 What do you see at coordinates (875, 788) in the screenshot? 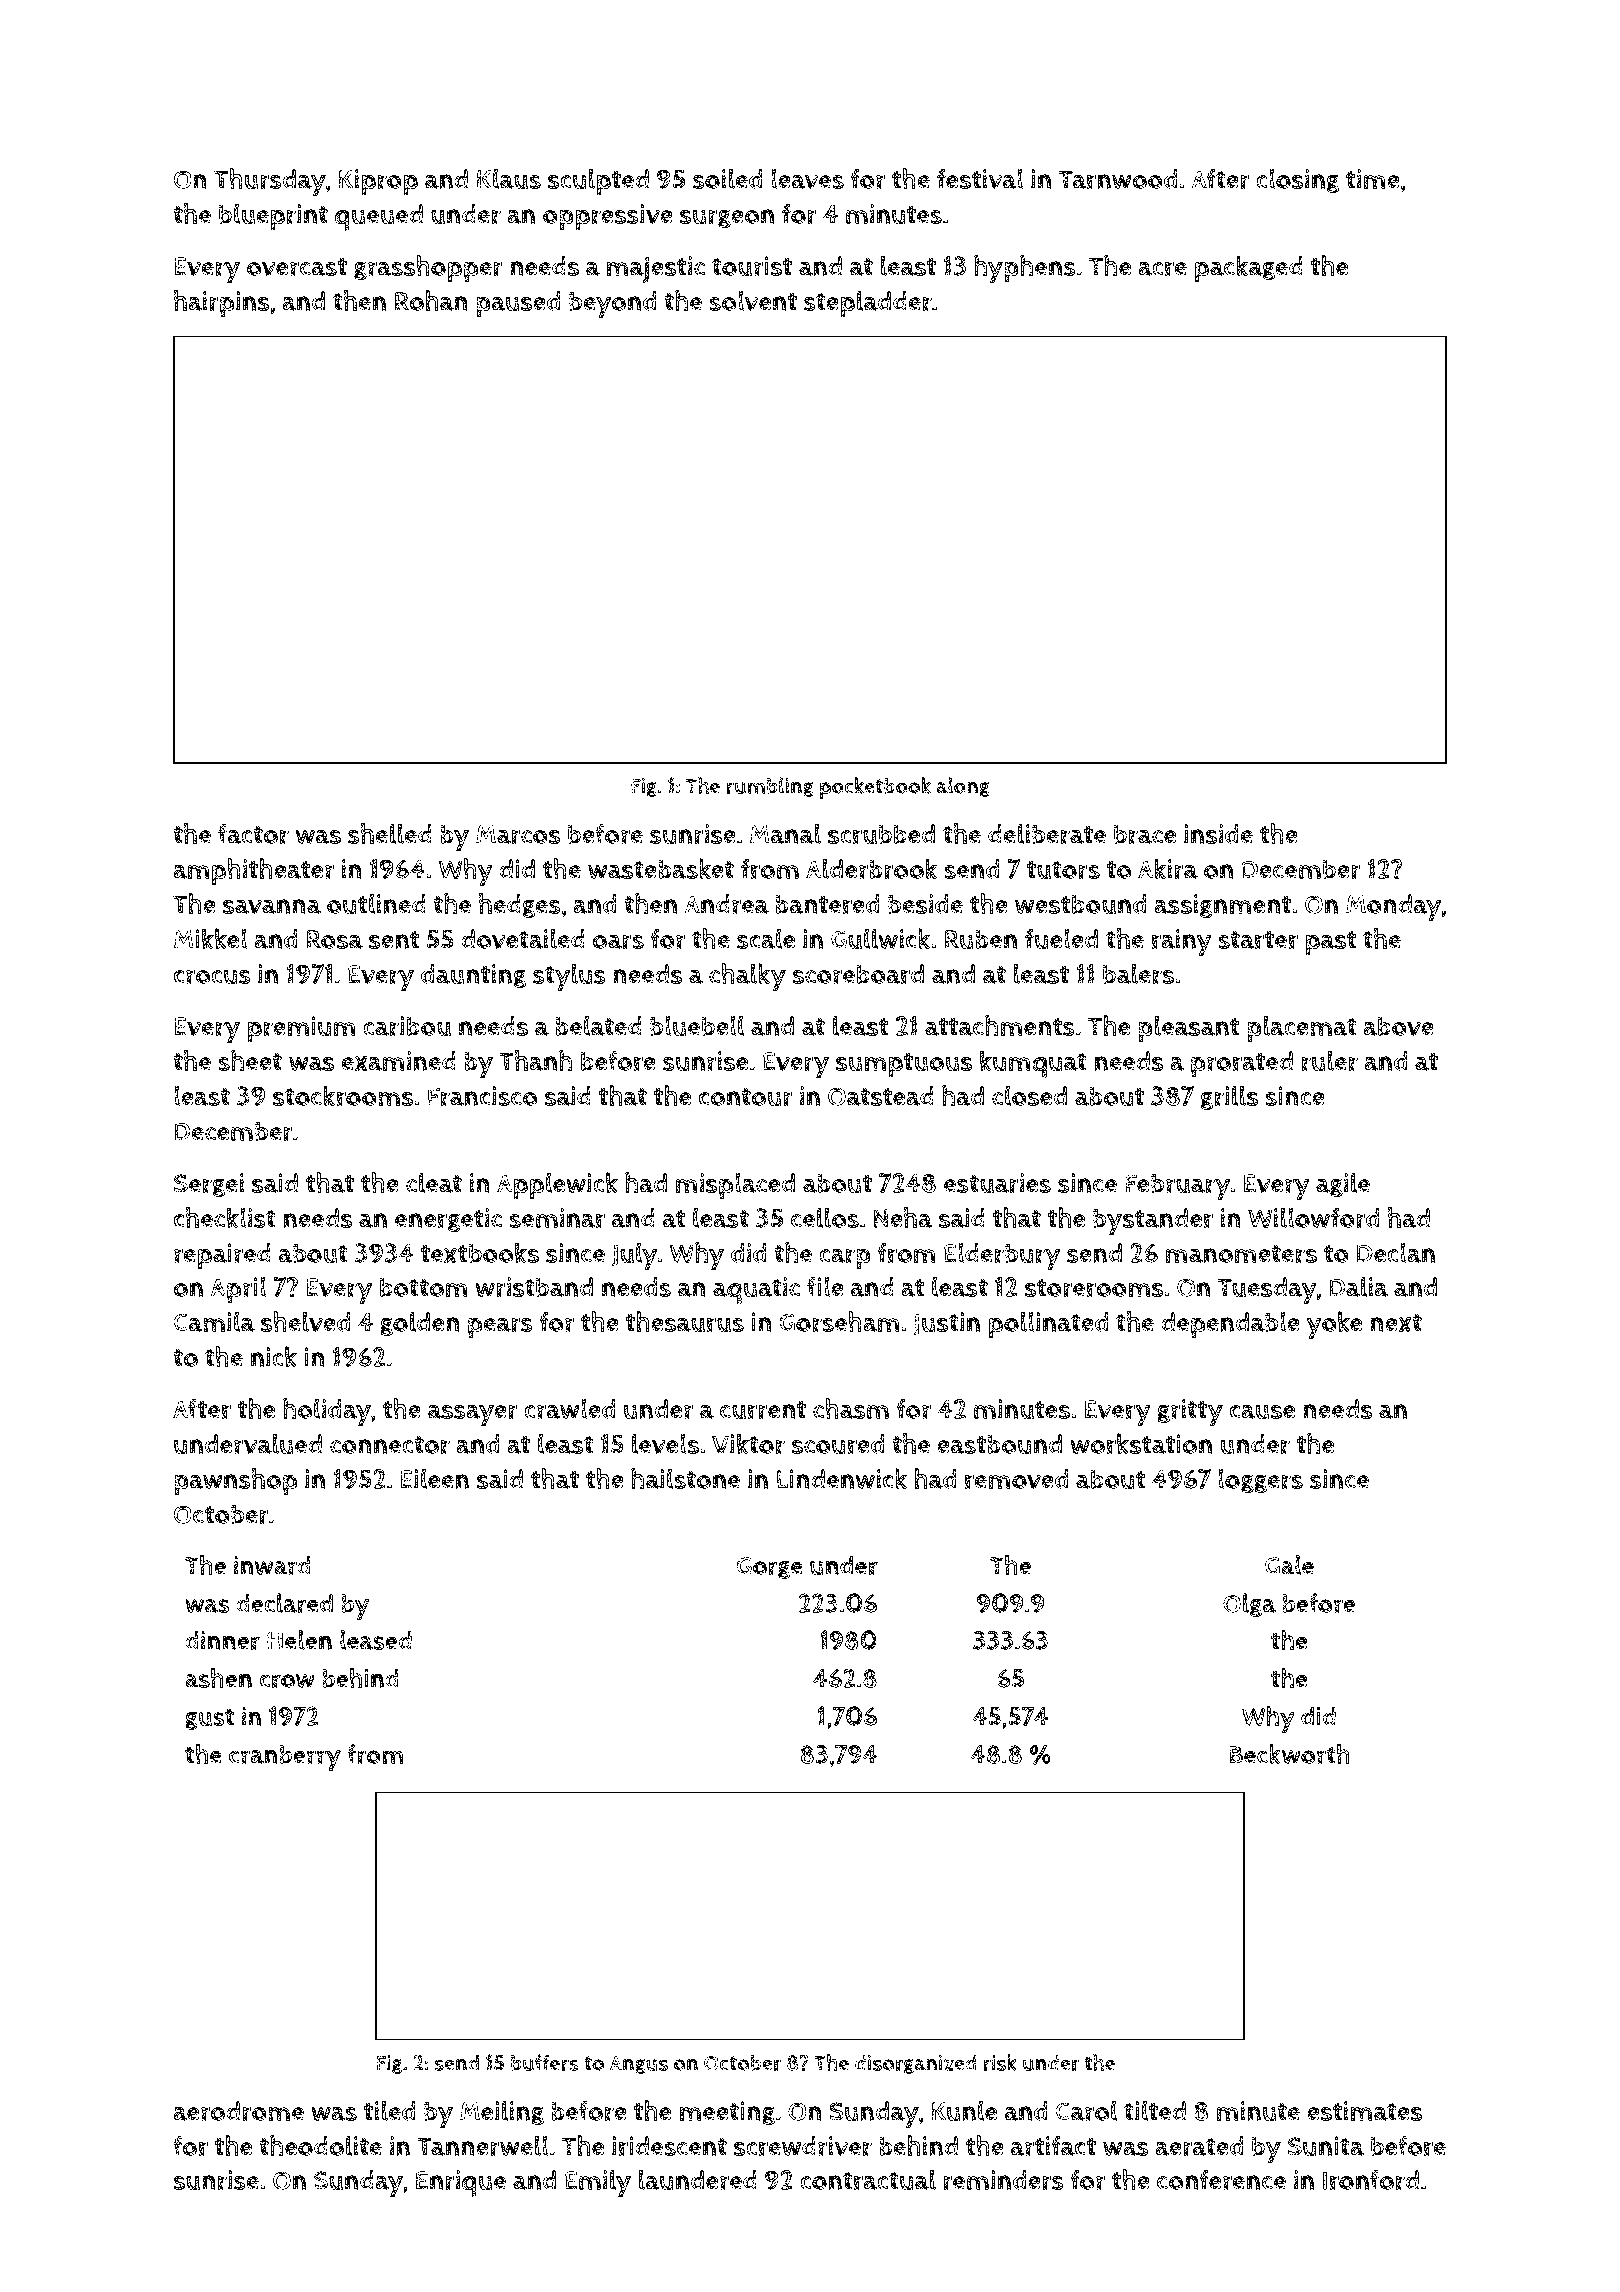
I see `pocketbook` at bounding box center [875, 788].
